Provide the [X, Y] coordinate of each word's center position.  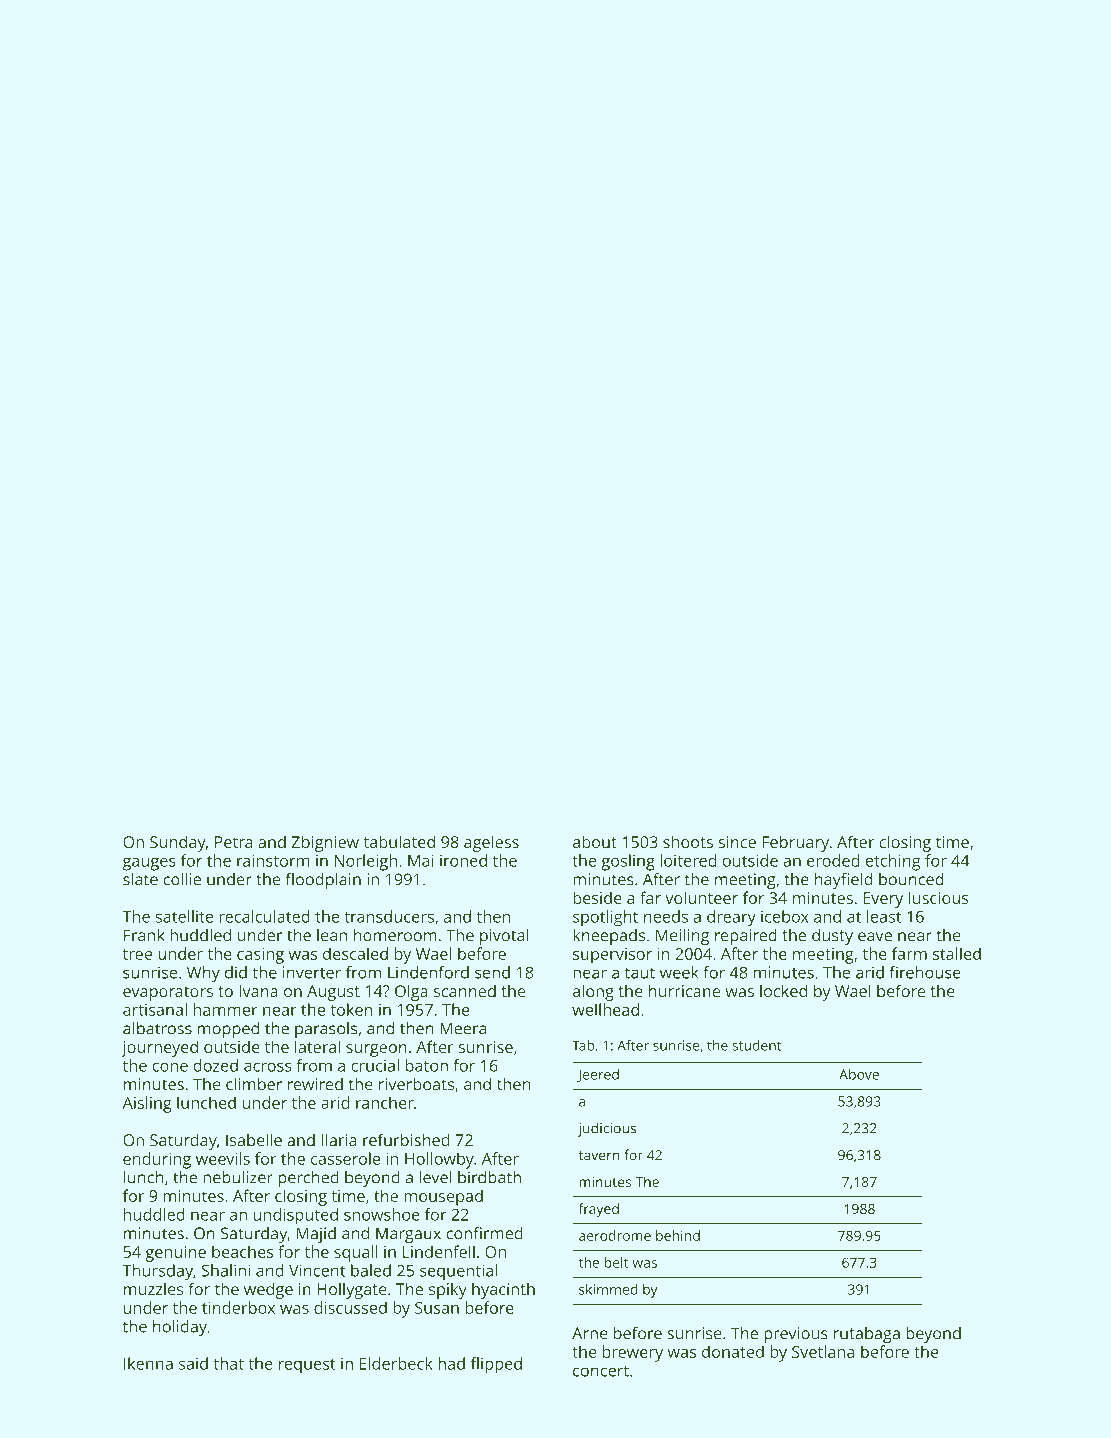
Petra [234, 842]
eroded [833, 860]
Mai [421, 860]
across [268, 1067]
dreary [731, 918]
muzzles [153, 1289]
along [593, 992]
